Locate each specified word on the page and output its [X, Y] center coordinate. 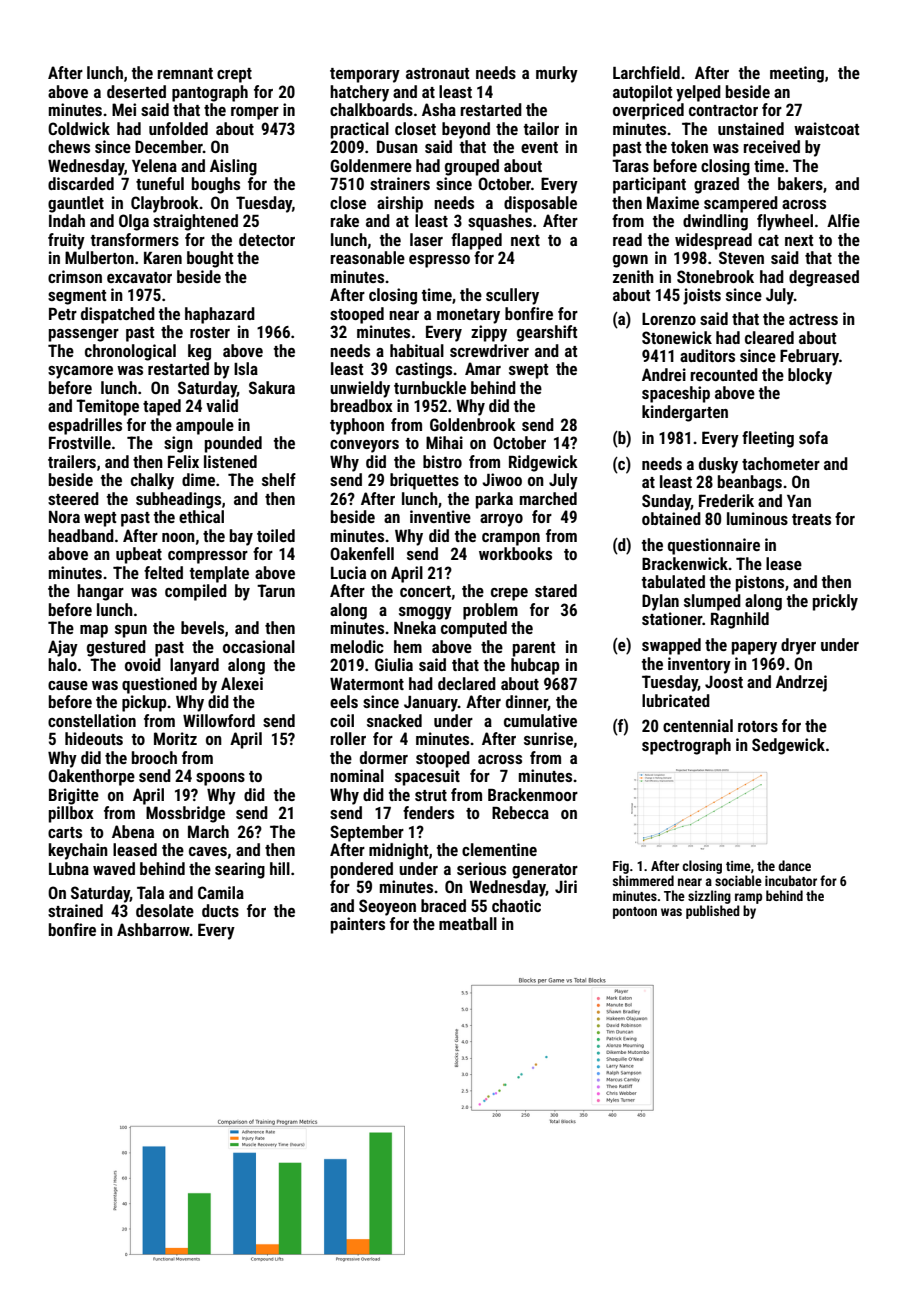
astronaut [437, 73]
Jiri [566, 886]
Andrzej [801, 683]
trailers [72, 461]
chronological [130, 352]
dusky [718, 465]
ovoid [143, 664]
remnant [185, 73]
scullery [512, 296]
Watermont [367, 683]
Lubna [69, 868]
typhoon [357, 426]
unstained [751, 128]
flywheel [785, 222]
